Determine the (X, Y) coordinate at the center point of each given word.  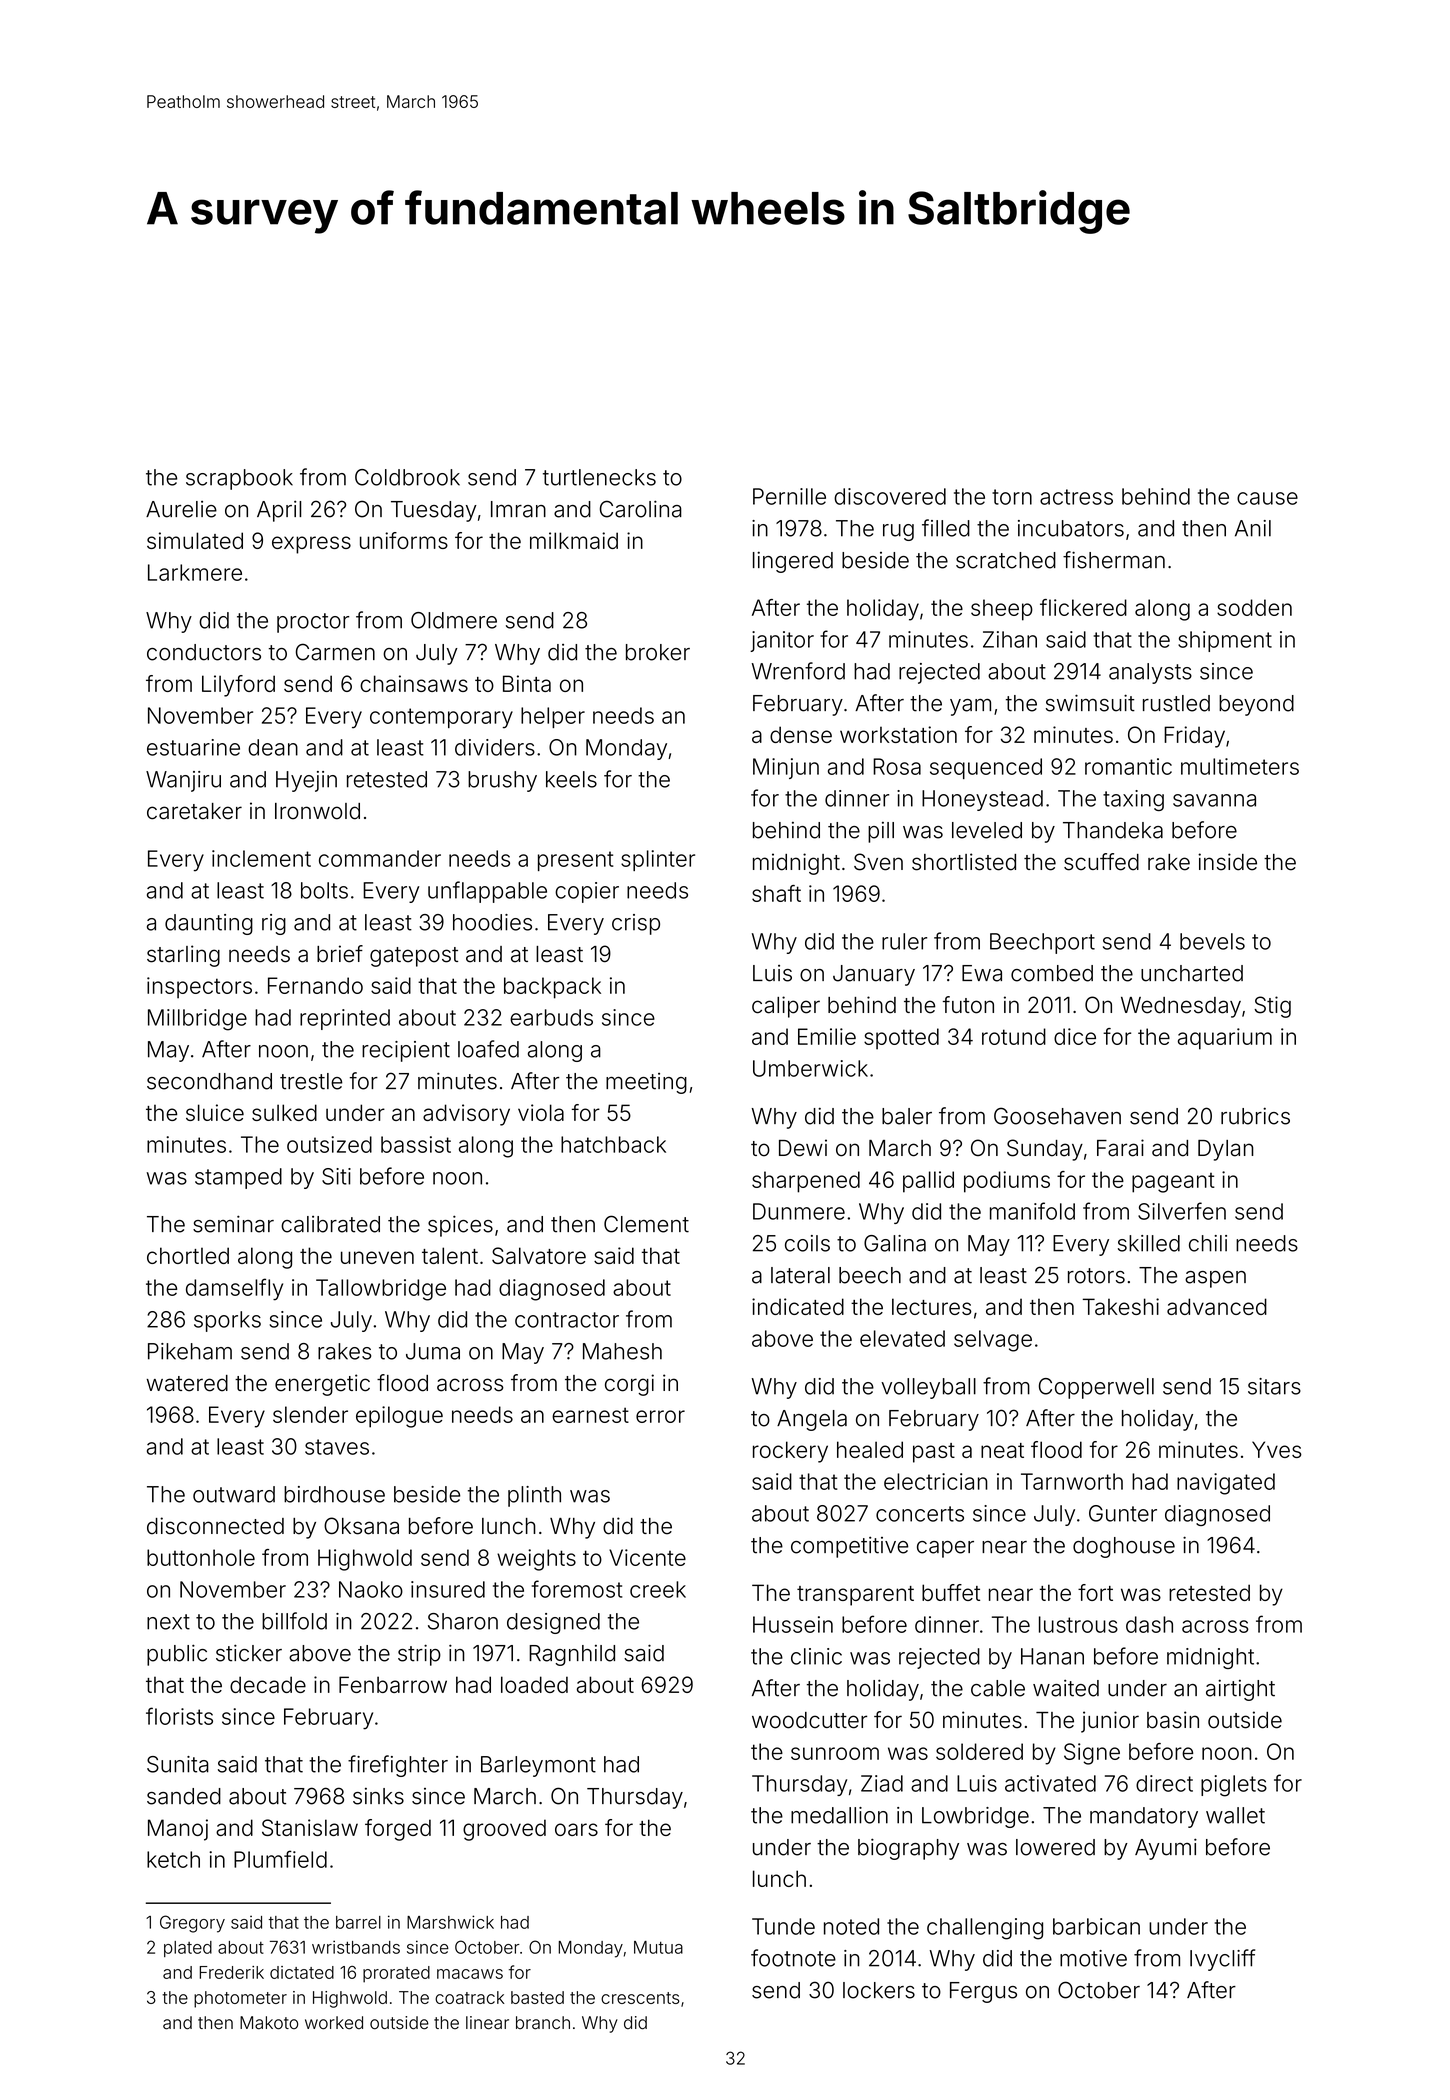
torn (1012, 497)
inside (1227, 862)
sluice (215, 1112)
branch (543, 2023)
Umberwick (810, 1068)
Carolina (641, 509)
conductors (204, 652)
